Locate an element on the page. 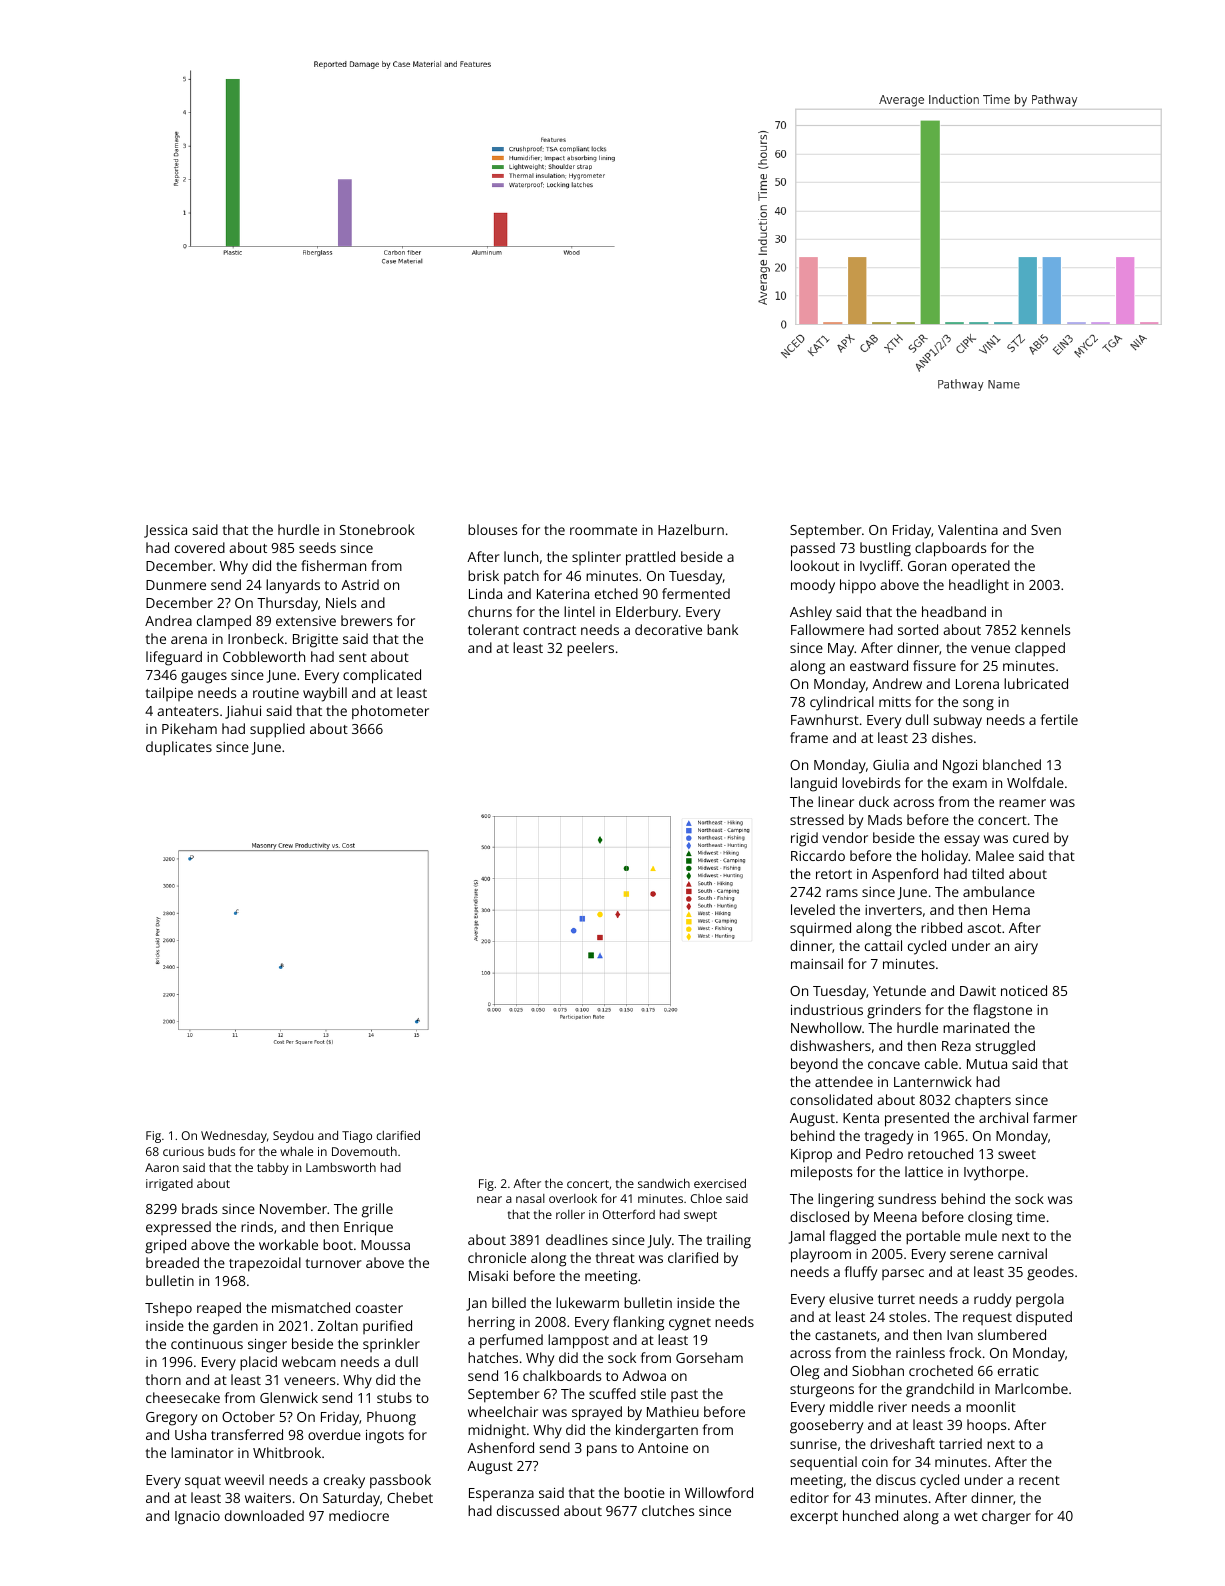 This document has width=1225, height=1586. billed is located at coordinates (509, 1302).
